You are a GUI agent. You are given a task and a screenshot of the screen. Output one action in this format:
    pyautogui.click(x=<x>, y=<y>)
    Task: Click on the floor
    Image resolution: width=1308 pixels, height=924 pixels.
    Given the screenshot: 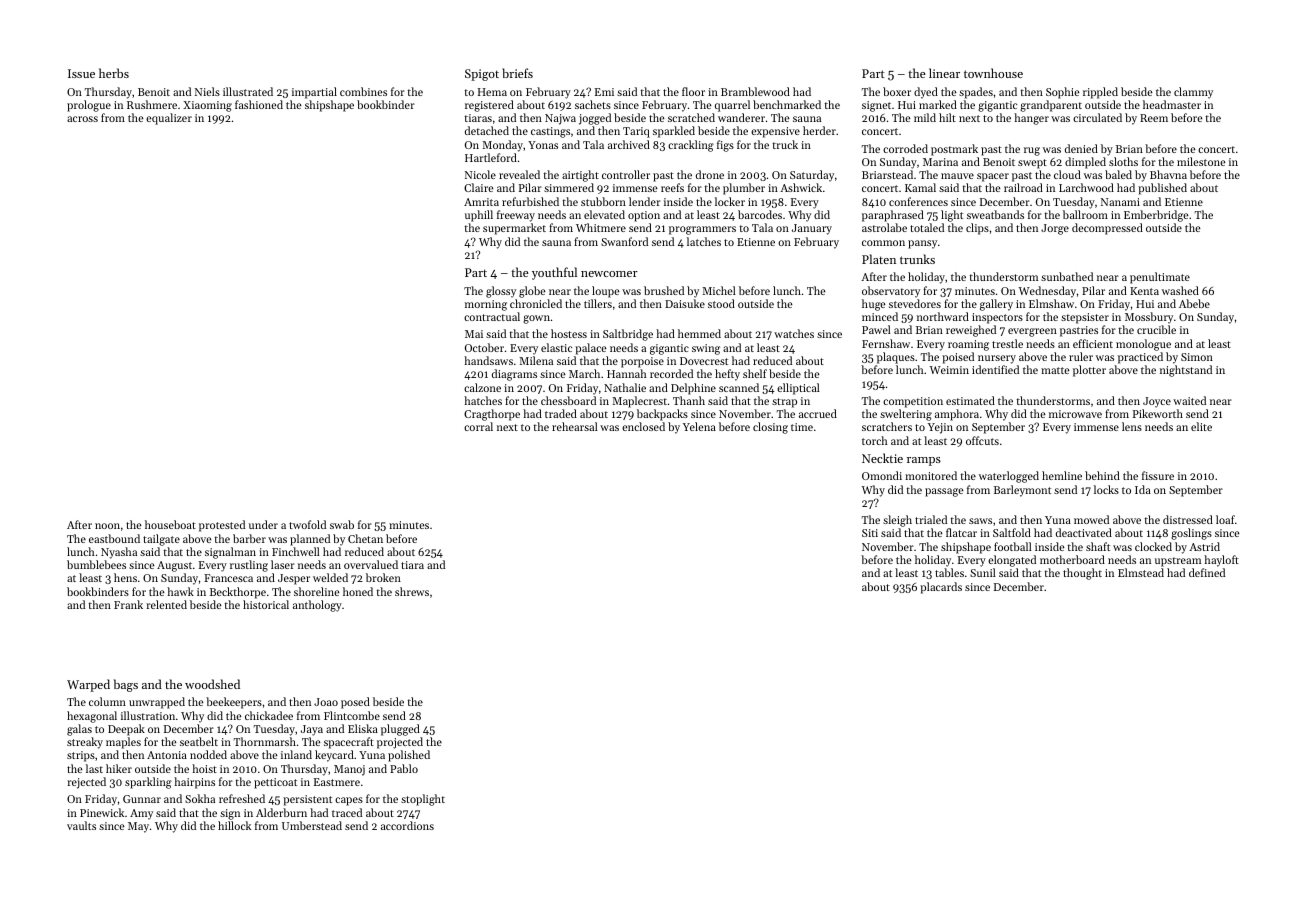 What is the action you would take?
    pyautogui.click(x=693, y=91)
